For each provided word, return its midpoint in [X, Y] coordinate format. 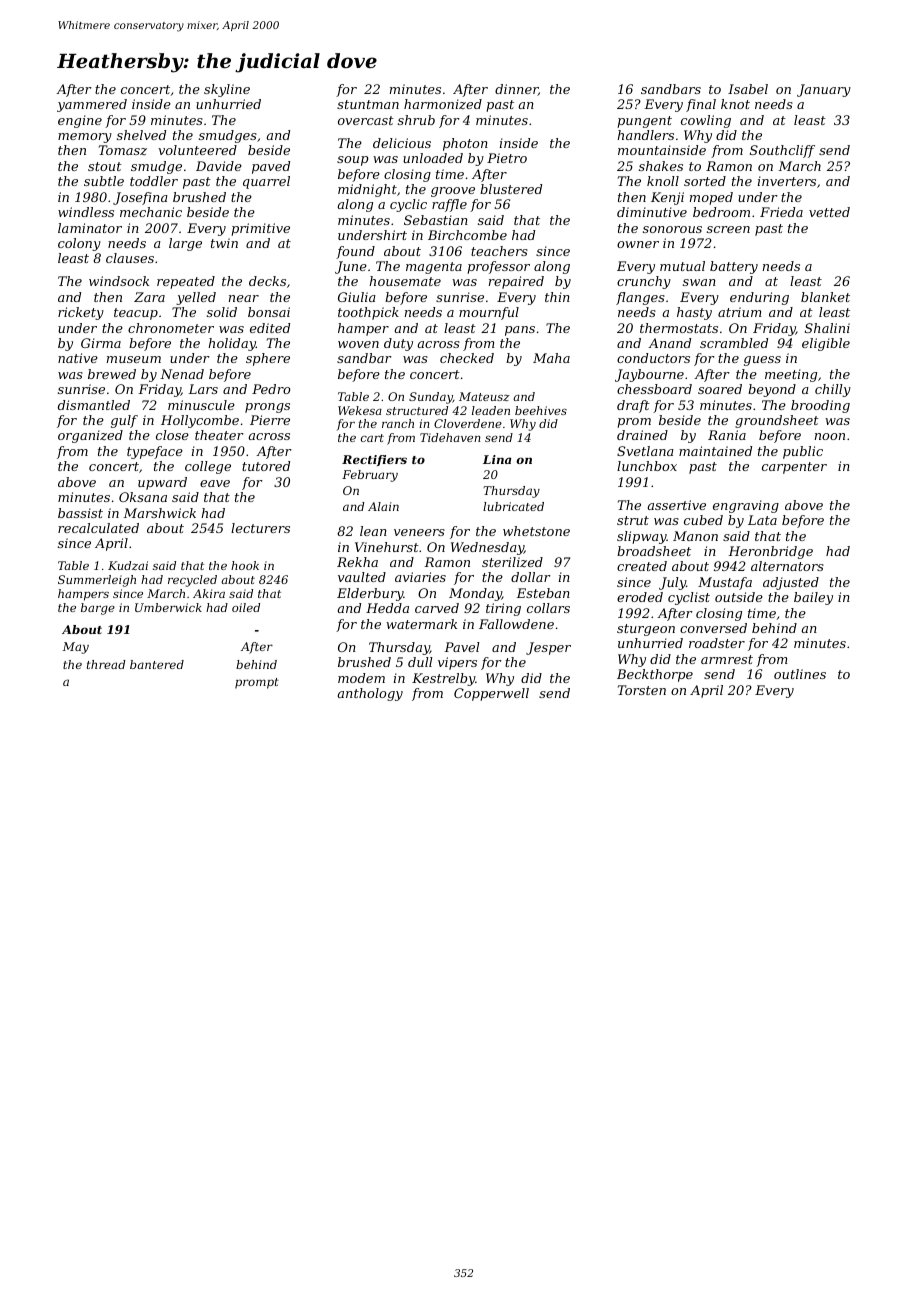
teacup [136, 314]
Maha [551, 358]
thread [106, 664]
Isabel [748, 89]
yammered [92, 105]
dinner [516, 90]
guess [762, 361]
